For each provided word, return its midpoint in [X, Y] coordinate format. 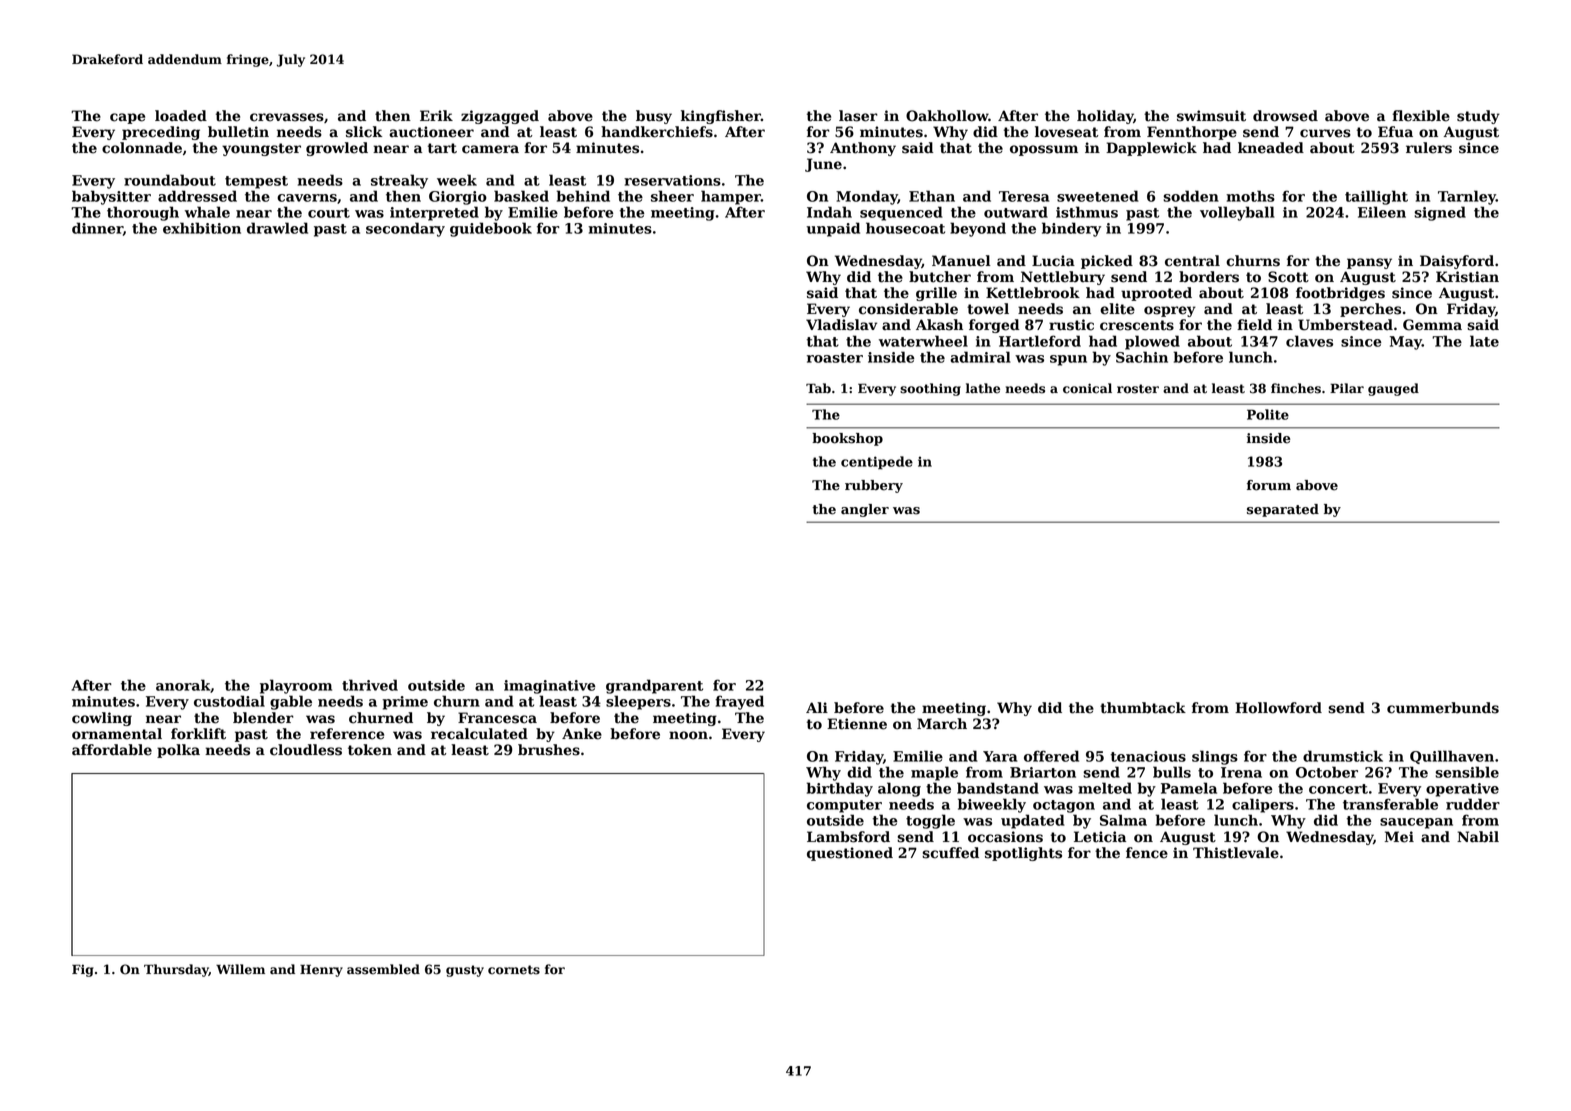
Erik [436, 115]
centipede [877, 463]
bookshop [847, 439]
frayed [739, 702]
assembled [383, 969]
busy [654, 117]
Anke [582, 734]
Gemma [1432, 325]
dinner [97, 228]
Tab [818, 388]
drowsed [1285, 116]
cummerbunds [1443, 708]
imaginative [550, 687]
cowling [102, 719]
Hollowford [1278, 708]
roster [1138, 389]
